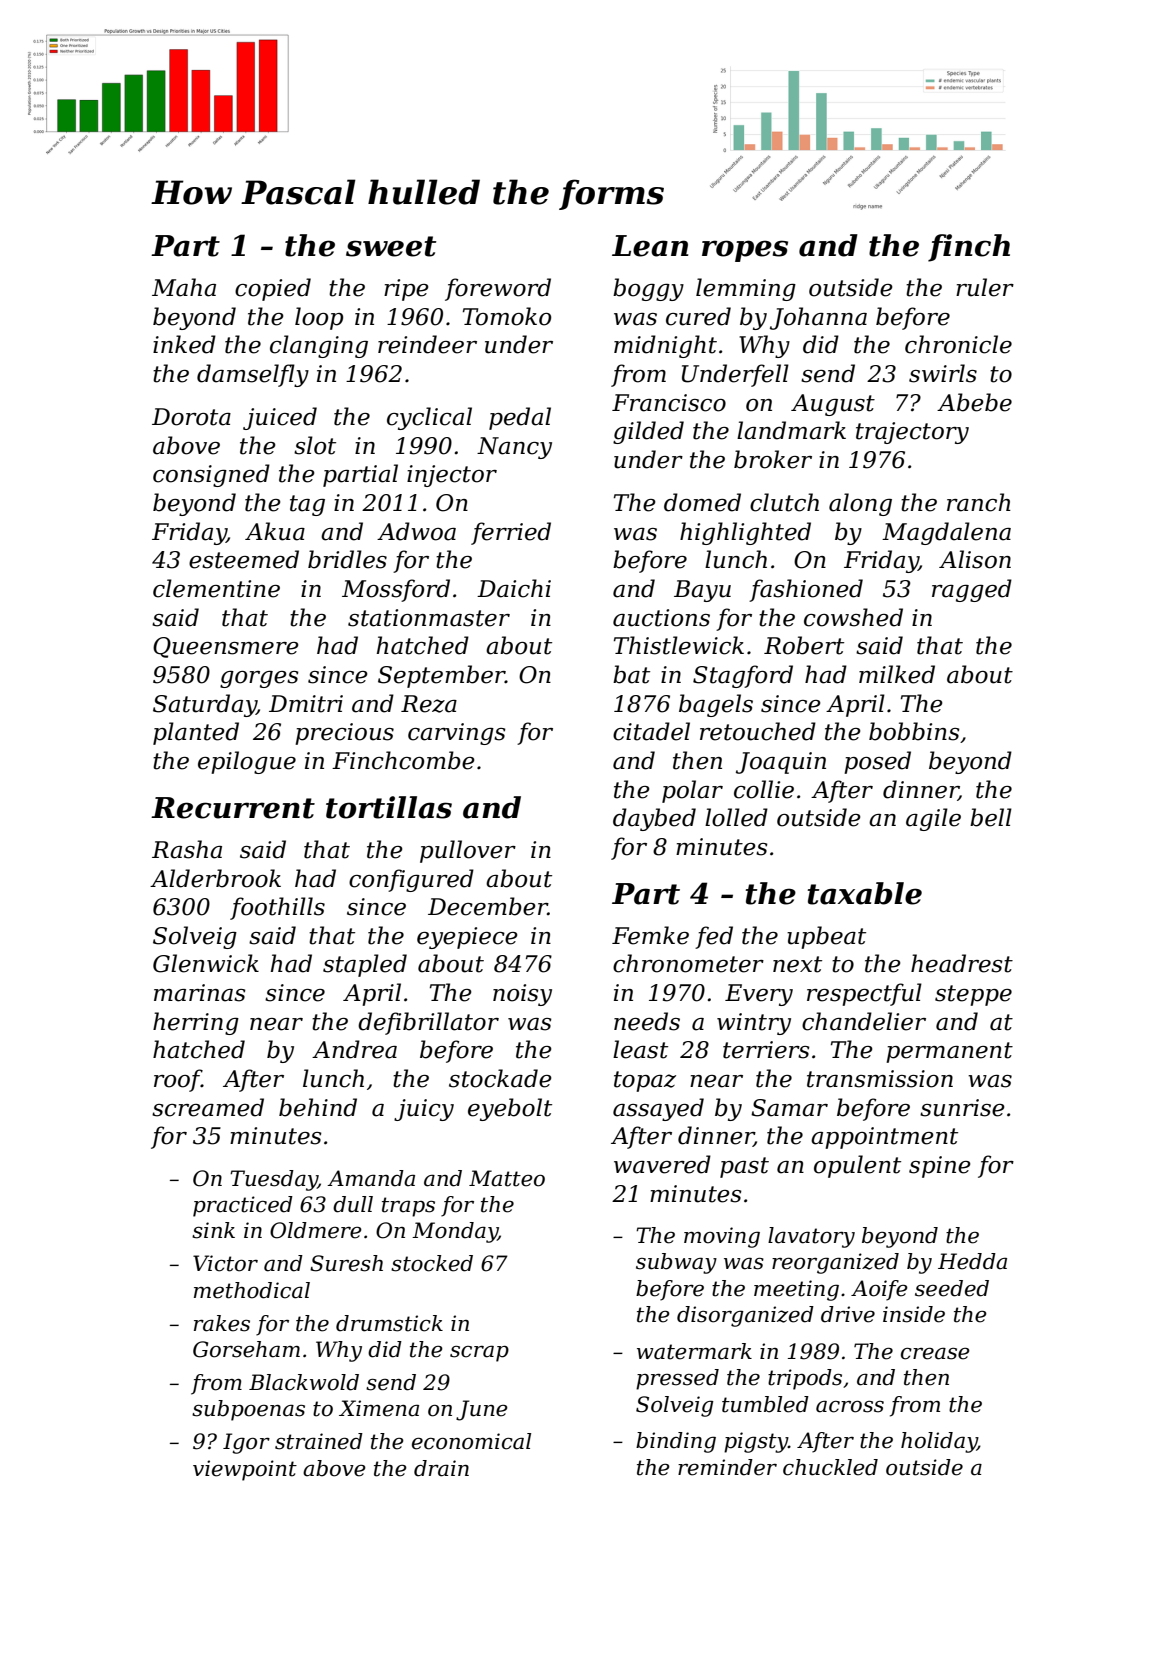 Image resolution: width=1165 pixels, height=1654 pixels. Describe the element at coordinates (914, 731) in the screenshot. I see `bobbins` at that location.
